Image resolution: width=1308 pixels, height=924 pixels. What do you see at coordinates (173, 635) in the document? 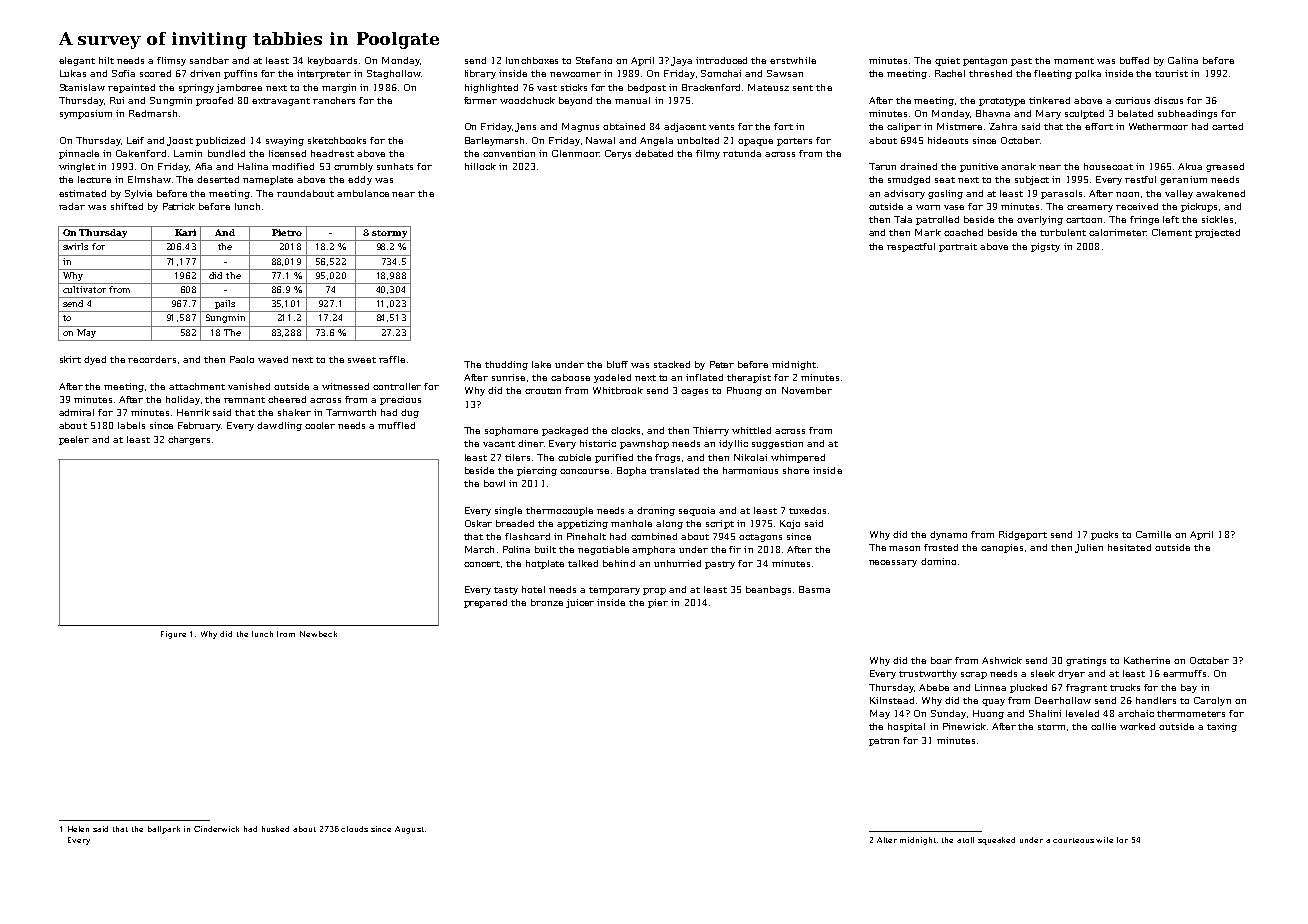
I see `Figure` at bounding box center [173, 635].
